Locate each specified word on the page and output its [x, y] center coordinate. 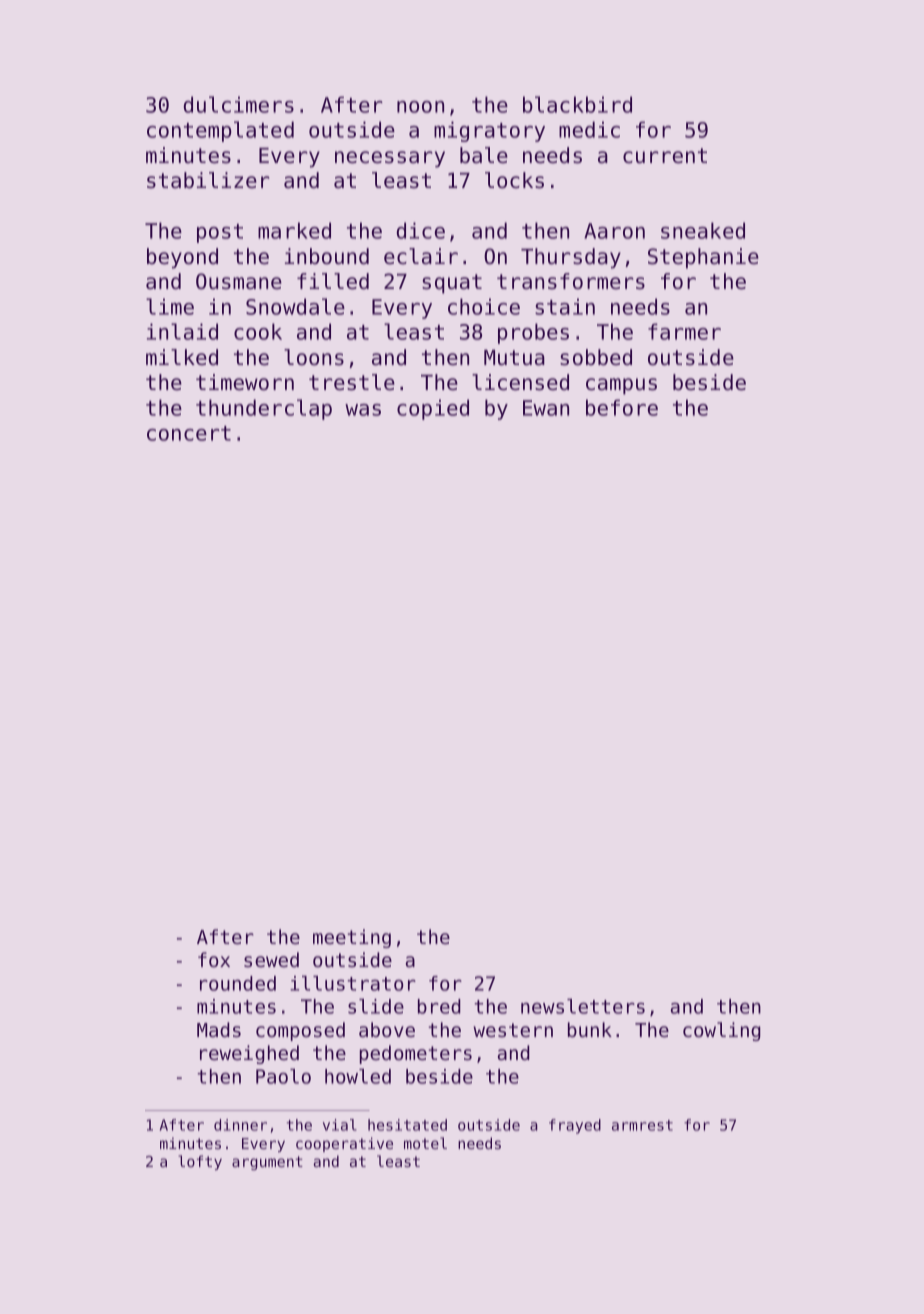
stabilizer [208, 180]
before [622, 407]
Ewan [546, 408]
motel [425, 1143]
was [363, 410]
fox [214, 959]
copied [433, 409]
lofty [200, 1162]
